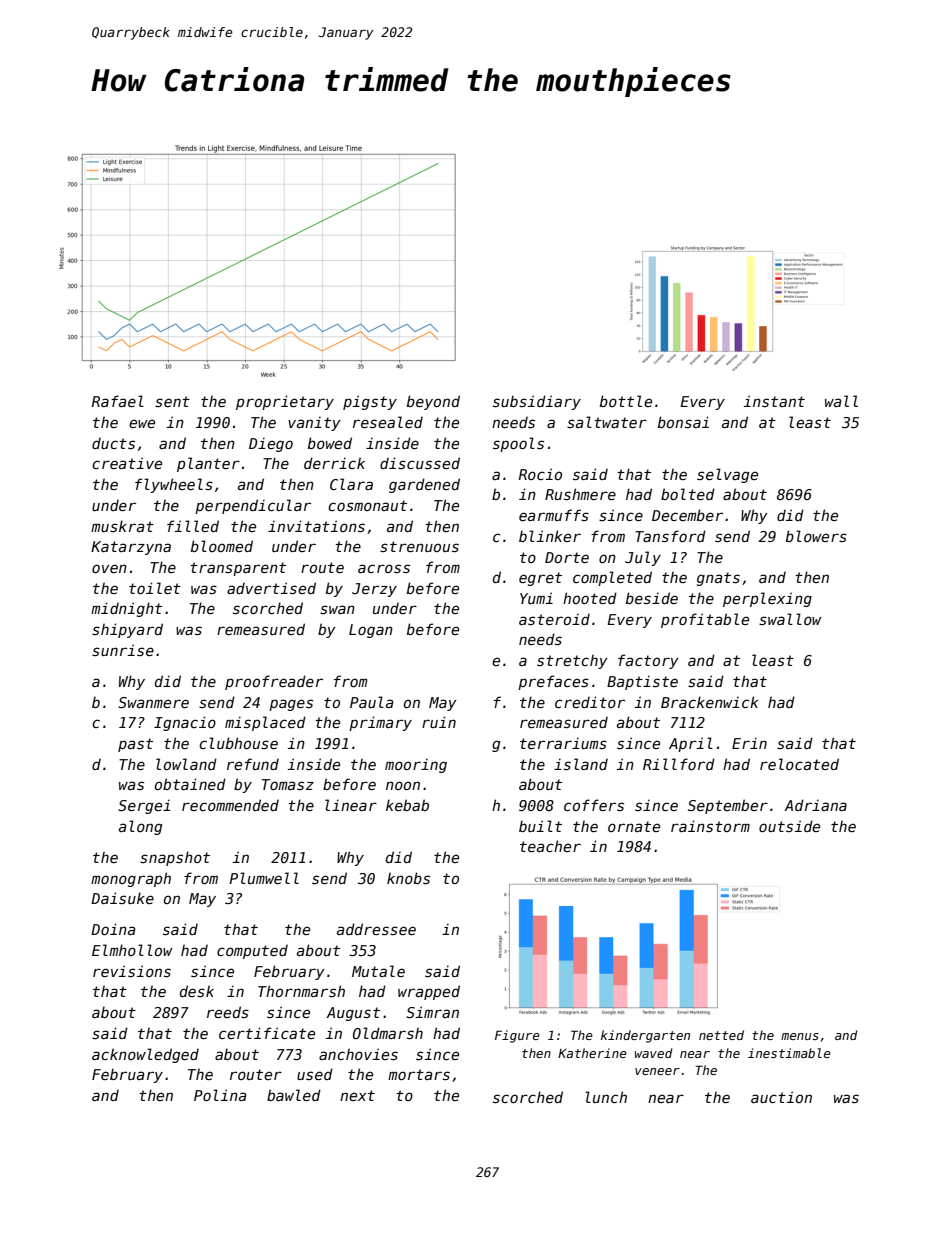 The height and width of the image is (1233, 952). Describe the element at coordinates (357, 1095) in the image. I see `next` at that location.
